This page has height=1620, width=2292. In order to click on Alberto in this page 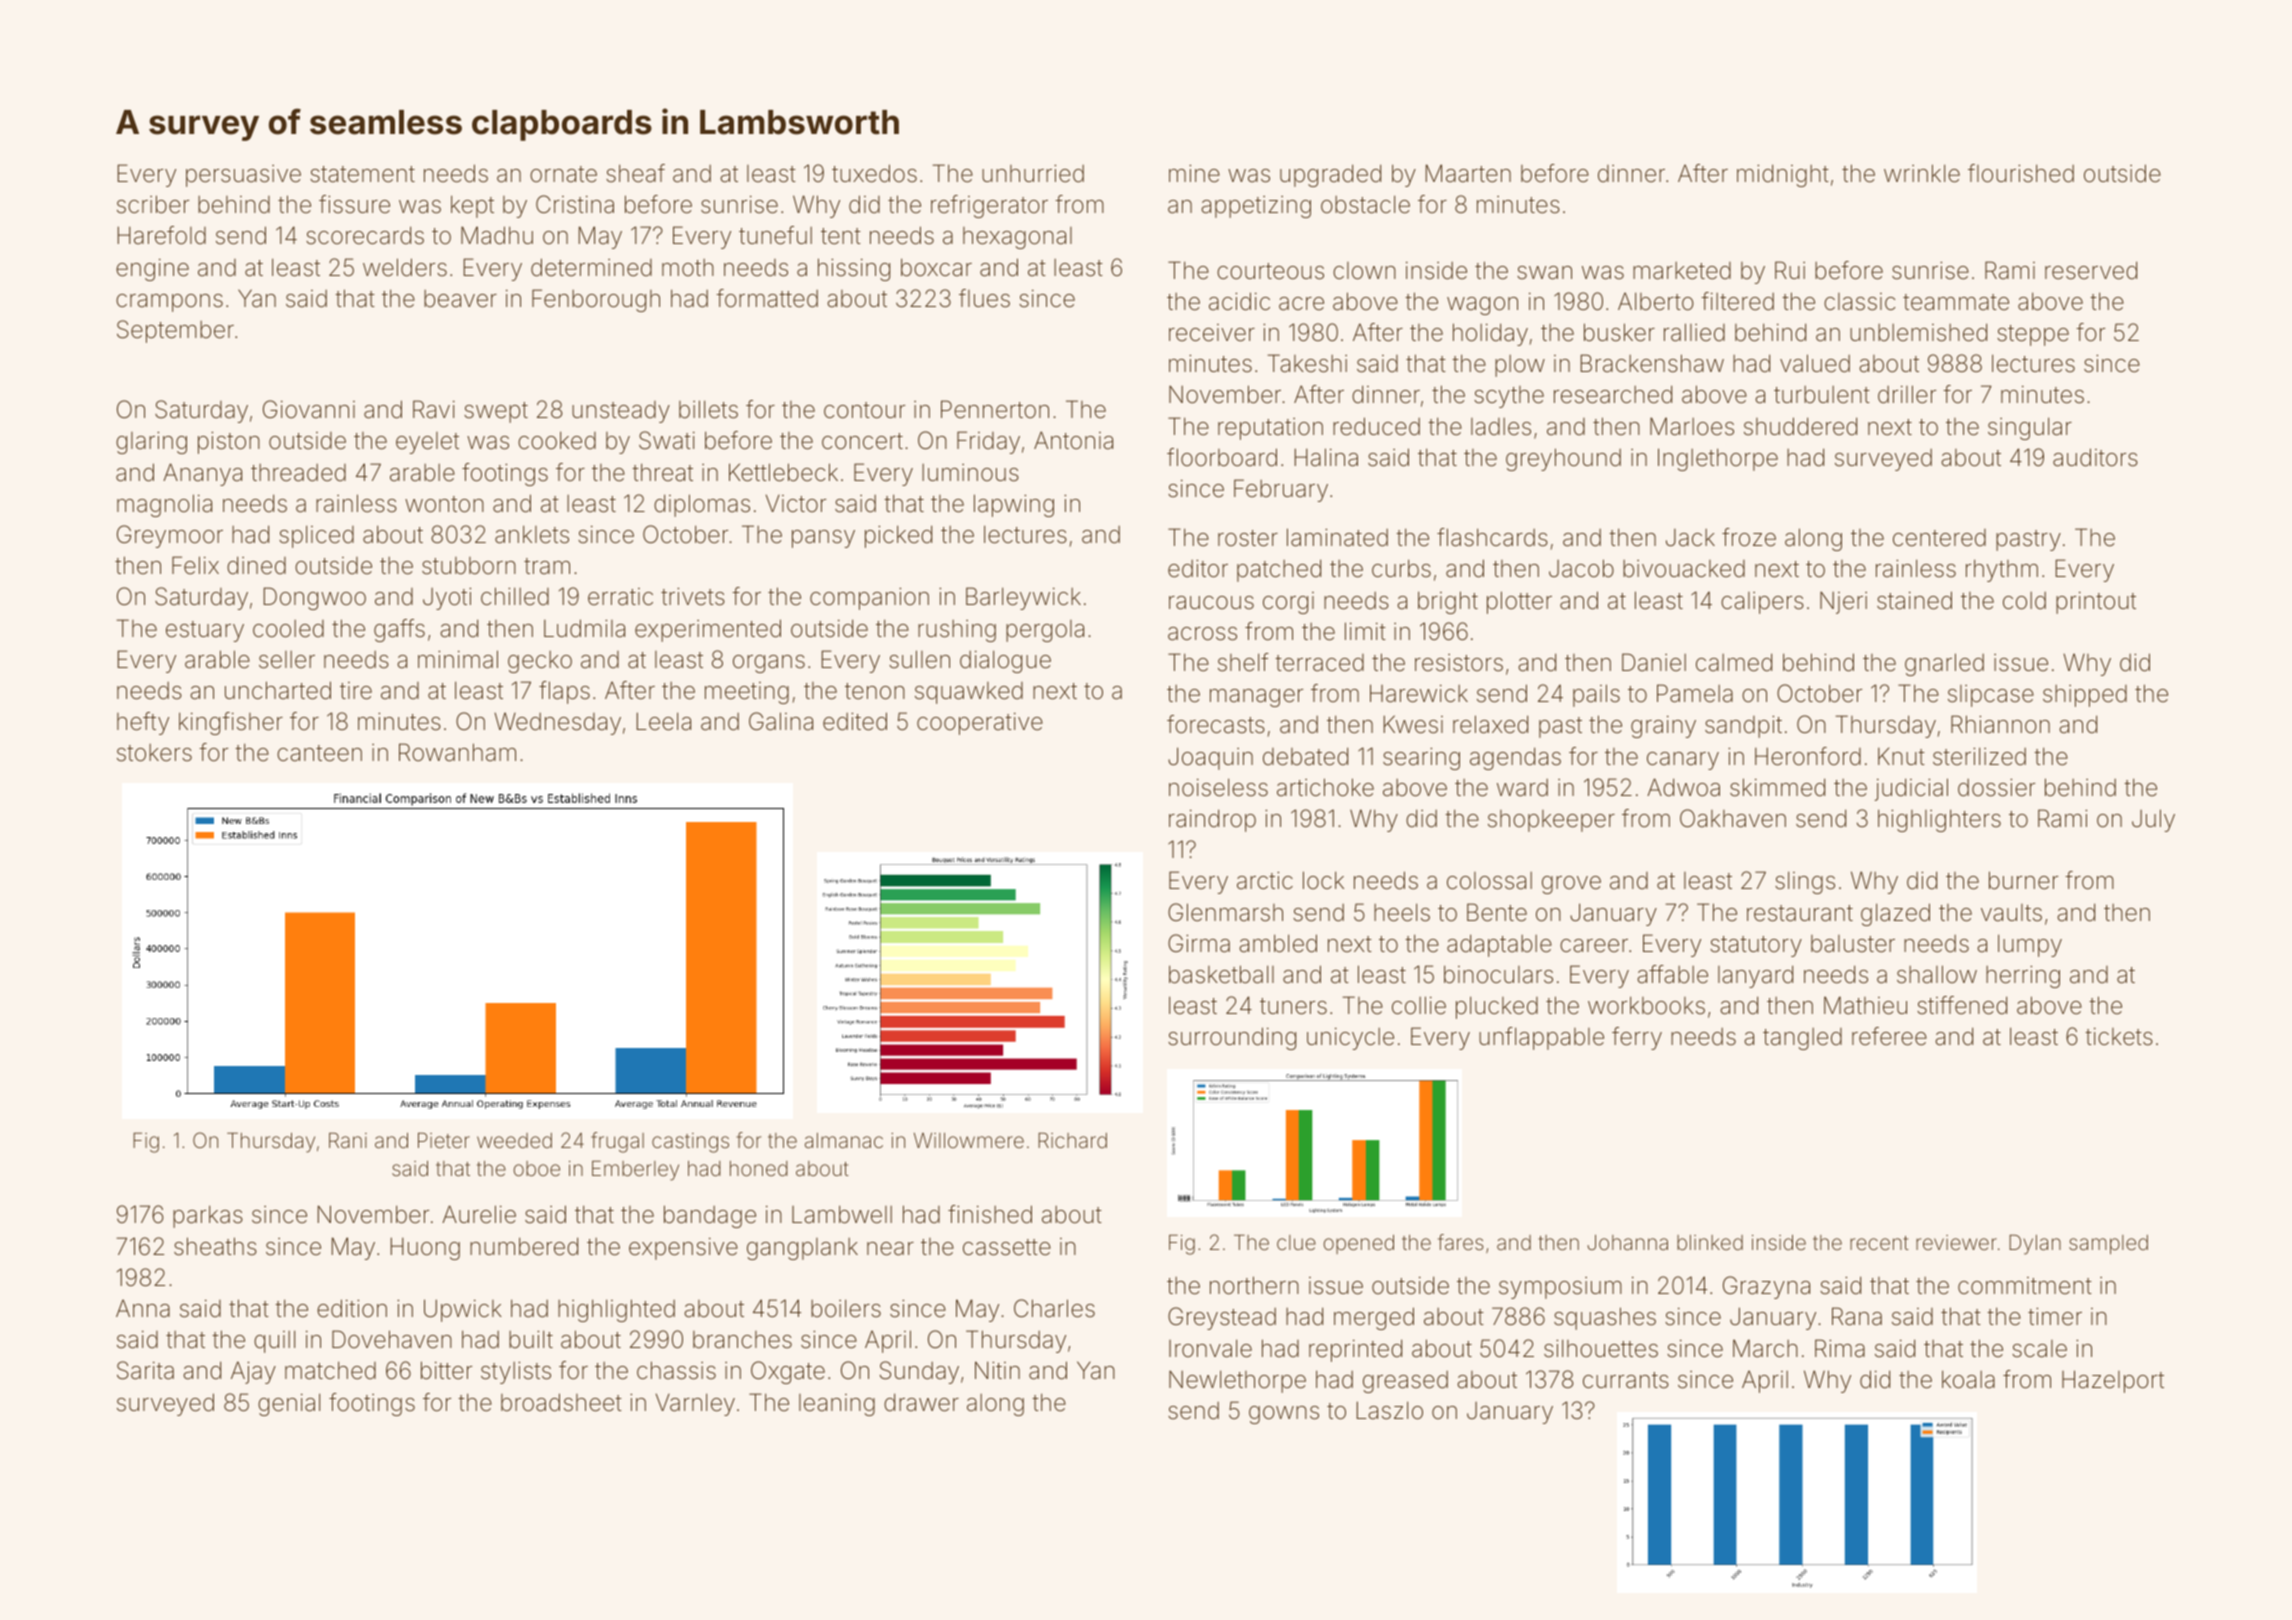, I will do `click(1656, 301)`.
